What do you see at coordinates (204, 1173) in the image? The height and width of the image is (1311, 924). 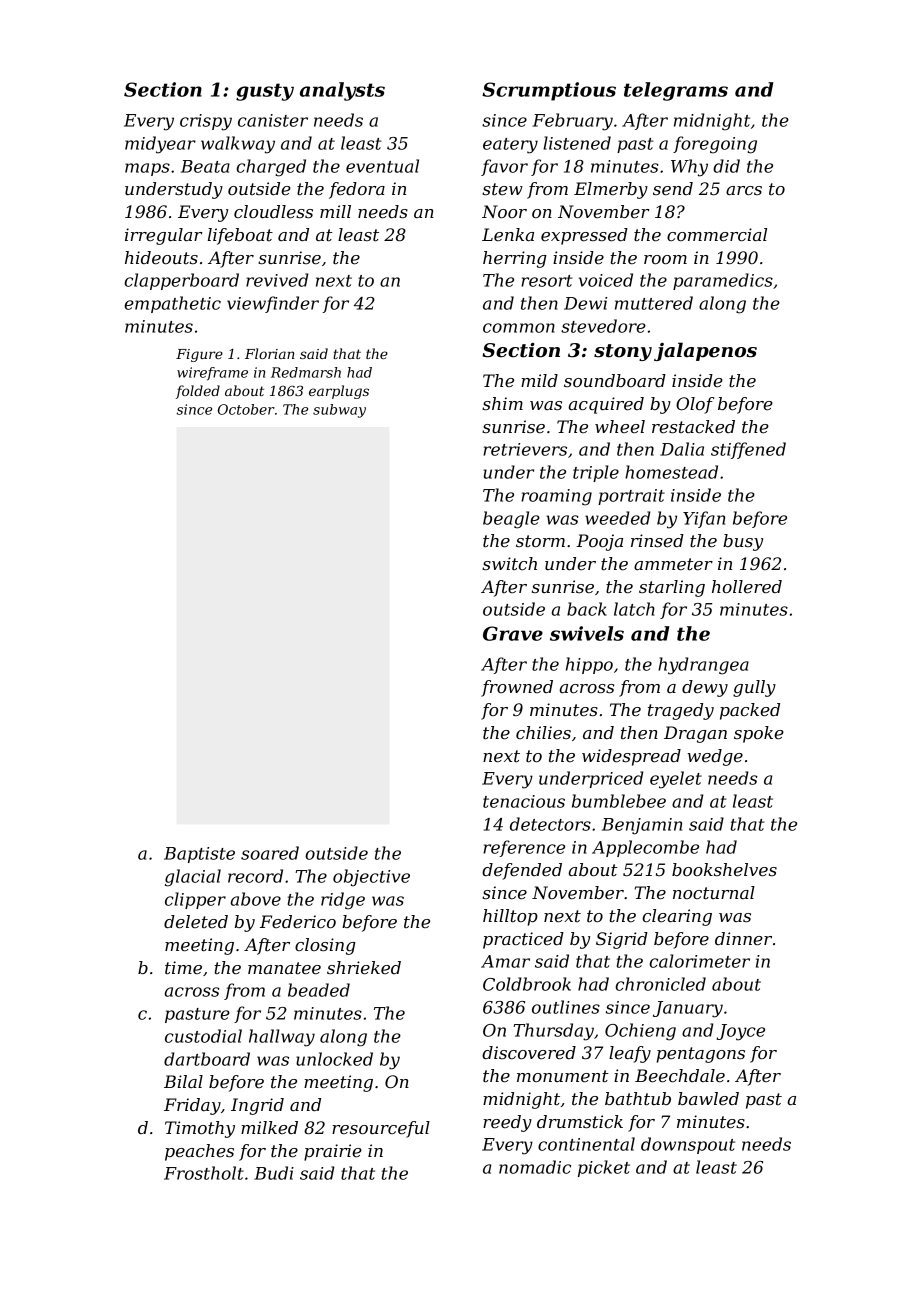 I see `Frostholt` at bounding box center [204, 1173].
